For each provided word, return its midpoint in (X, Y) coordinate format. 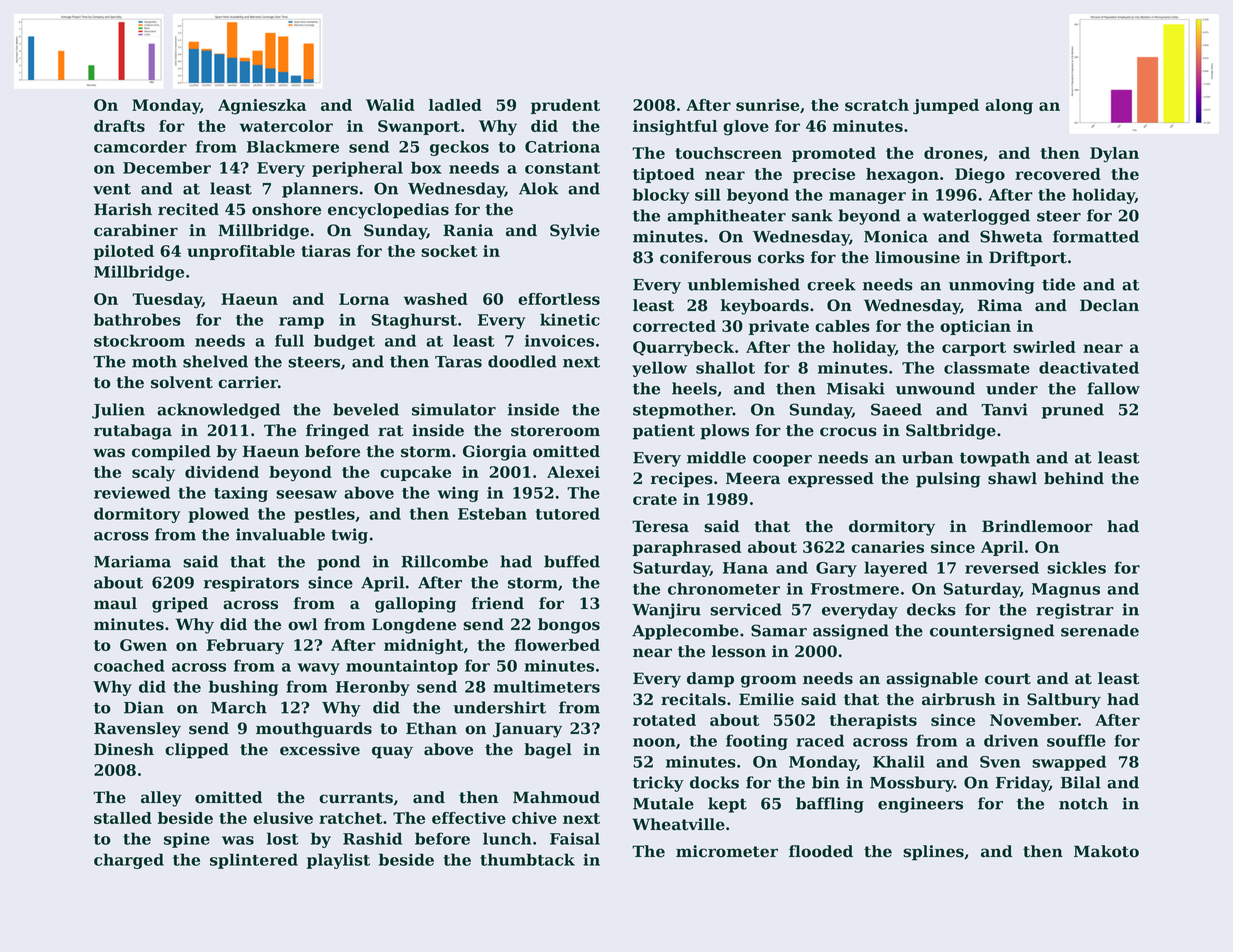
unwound (935, 388)
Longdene (414, 626)
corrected (674, 326)
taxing (241, 494)
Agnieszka (262, 107)
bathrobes (137, 319)
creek (831, 284)
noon (654, 742)
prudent (565, 106)
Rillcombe (444, 561)
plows (724, 432)
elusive (283, 818)
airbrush (959, 699)
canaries (887, 547)
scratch (877, 105)
